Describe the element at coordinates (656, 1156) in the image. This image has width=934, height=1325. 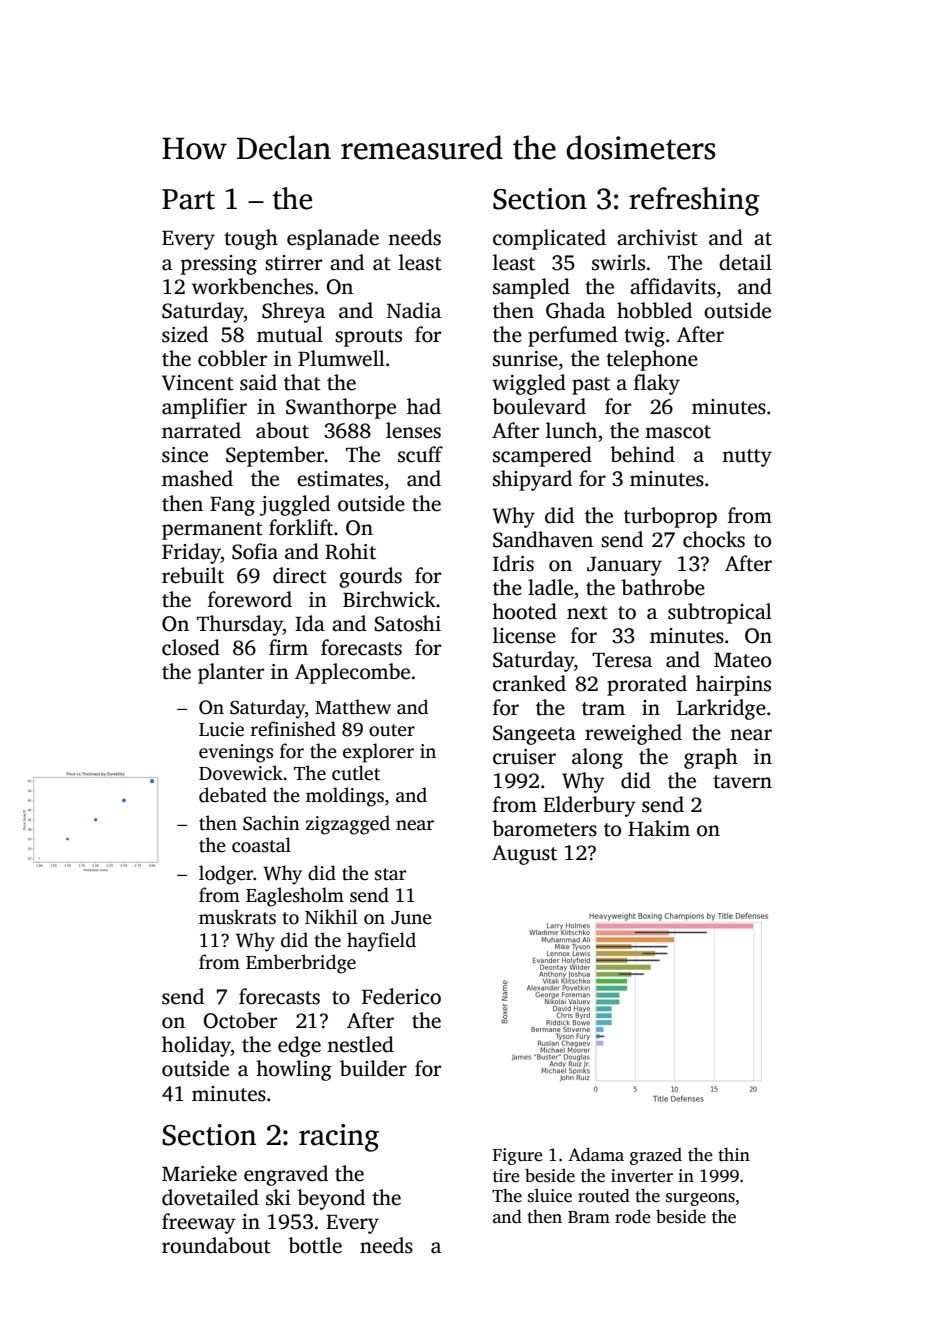
I see `grazed` at that location.
